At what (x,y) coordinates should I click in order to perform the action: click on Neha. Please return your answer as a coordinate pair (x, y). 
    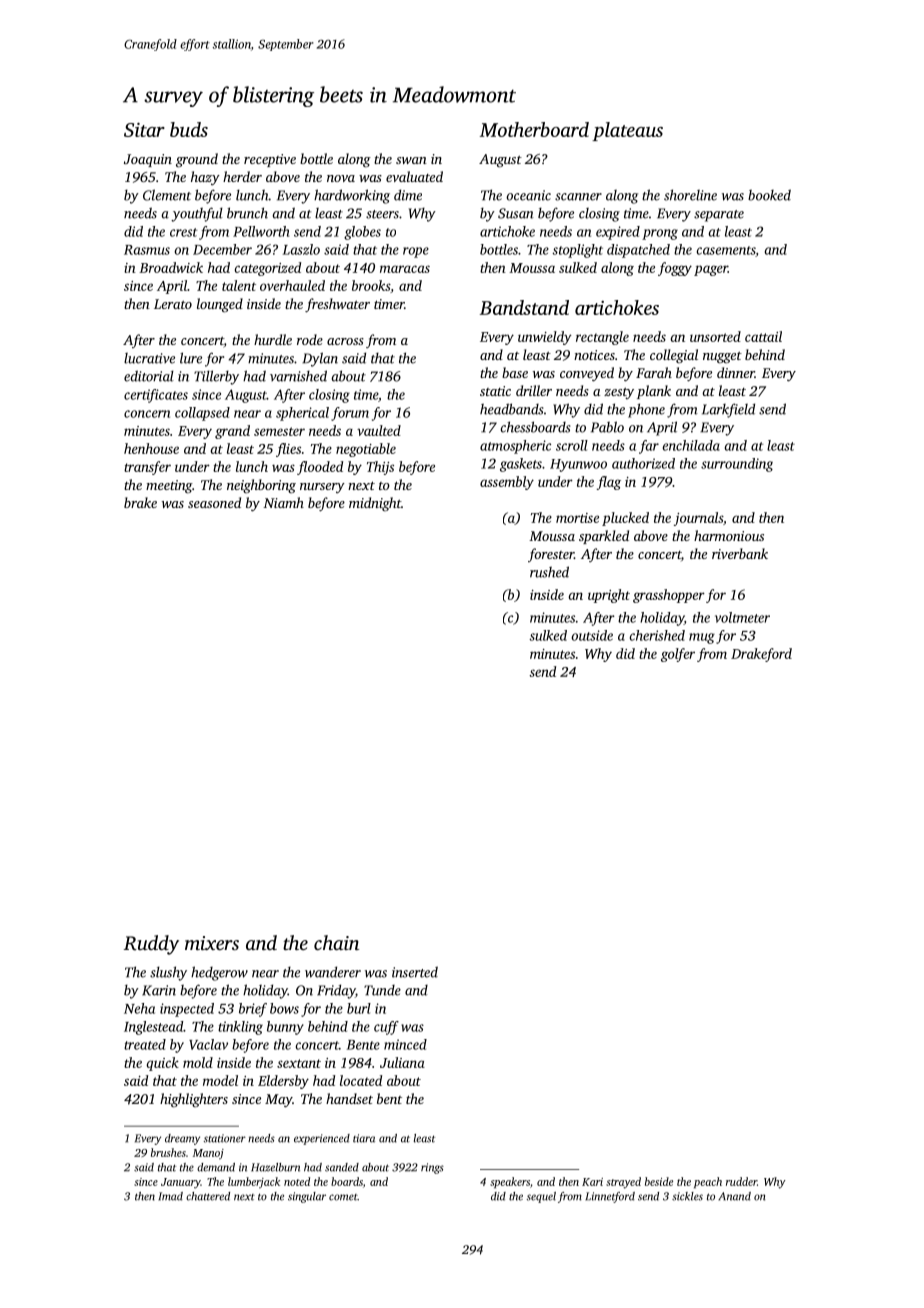
    Looking at the image, I should click on (139, 1008).
